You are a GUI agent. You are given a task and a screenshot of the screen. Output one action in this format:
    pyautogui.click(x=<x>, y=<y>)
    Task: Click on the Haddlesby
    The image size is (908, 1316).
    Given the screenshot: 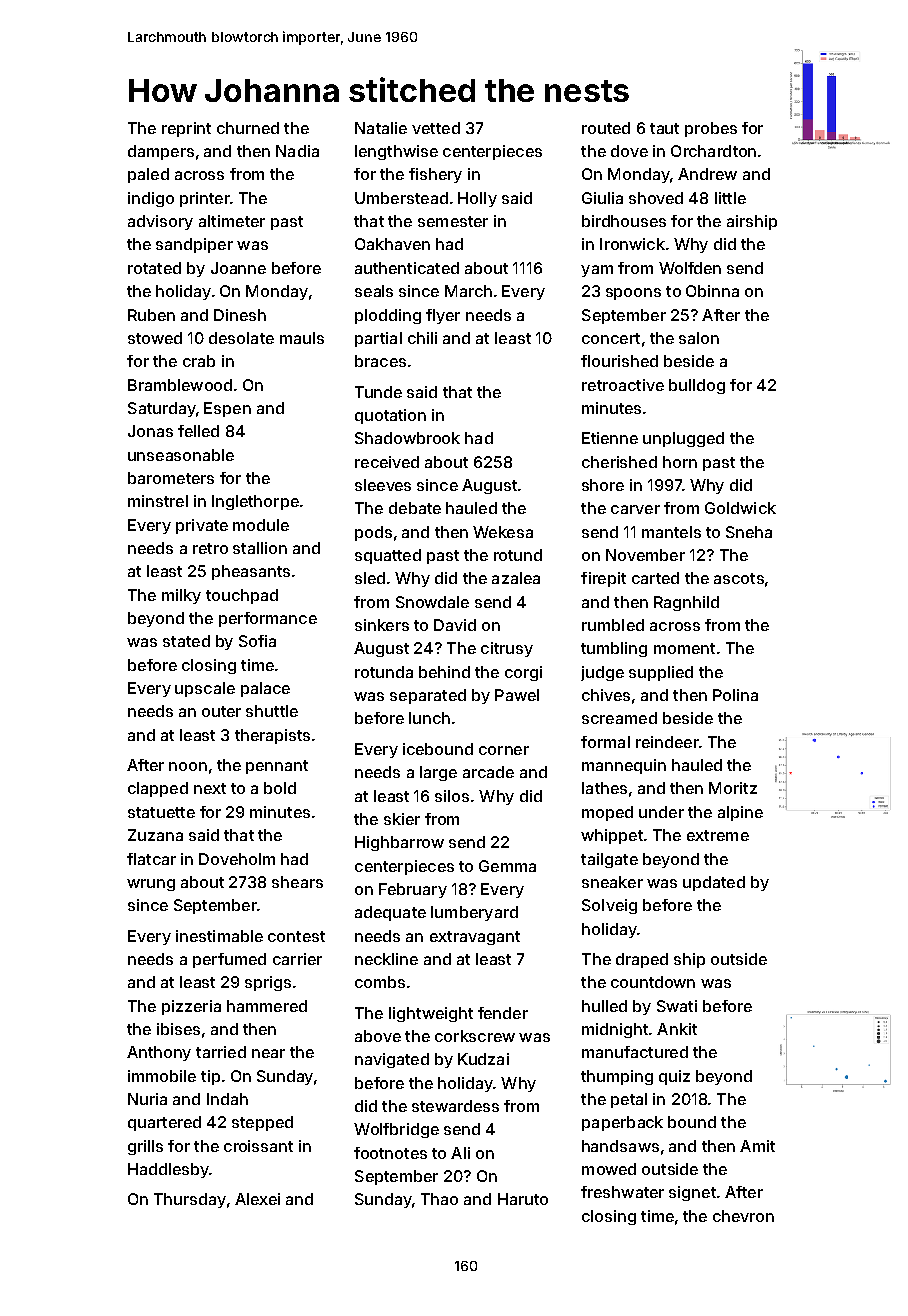 What is the action you would take?
    pyautogui.click(x=168, y=1170)
